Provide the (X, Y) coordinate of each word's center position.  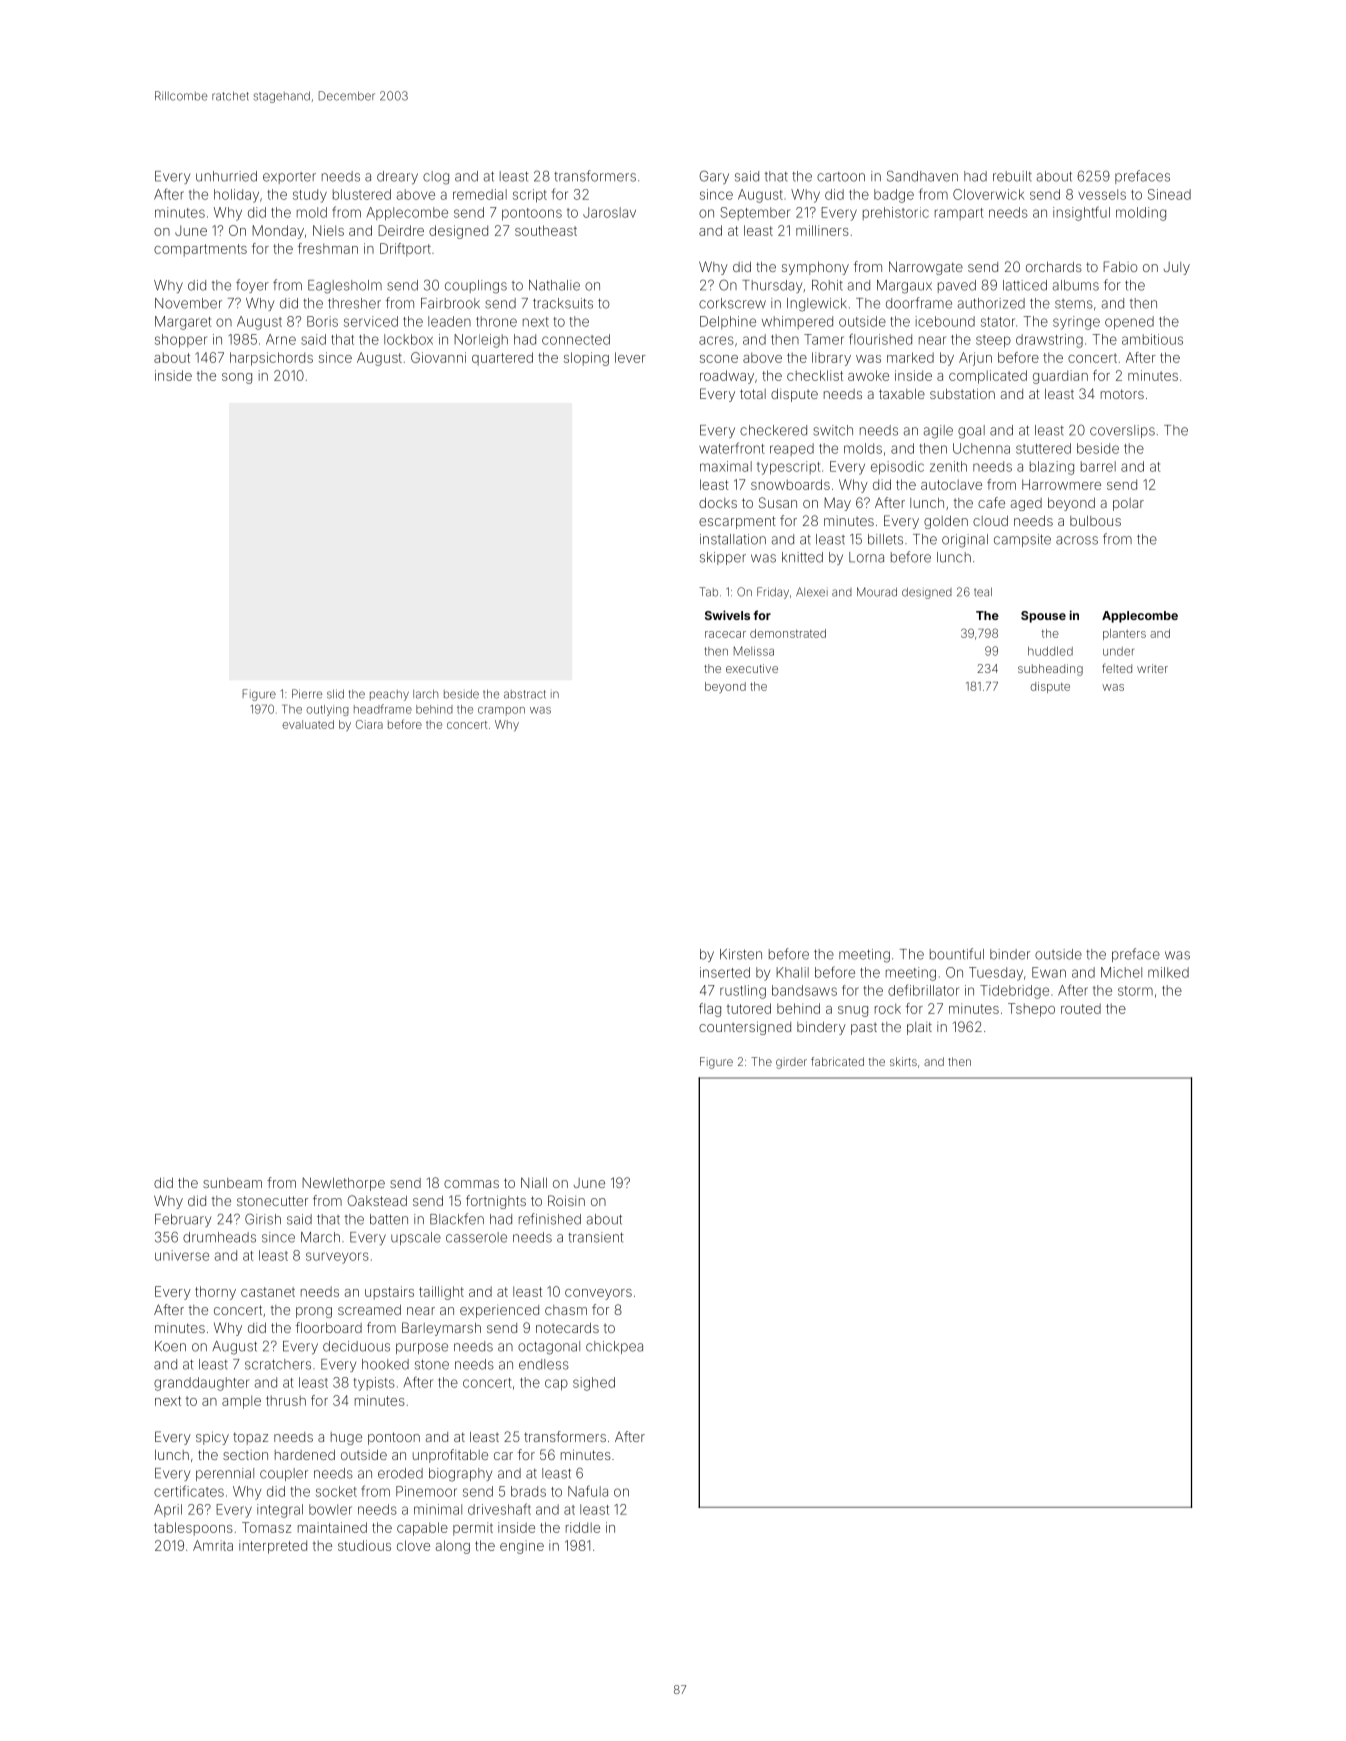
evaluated (308, 724)
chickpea (614, 1347)
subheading (1050, 670)
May (837, 504)
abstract (525, 694)
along (452, 1547)
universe (182, 1255)
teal (983, 592)
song (237, 378)
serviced (371, 321)
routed (1081, 1008)
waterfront (732, 448)
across (1077, 540)
